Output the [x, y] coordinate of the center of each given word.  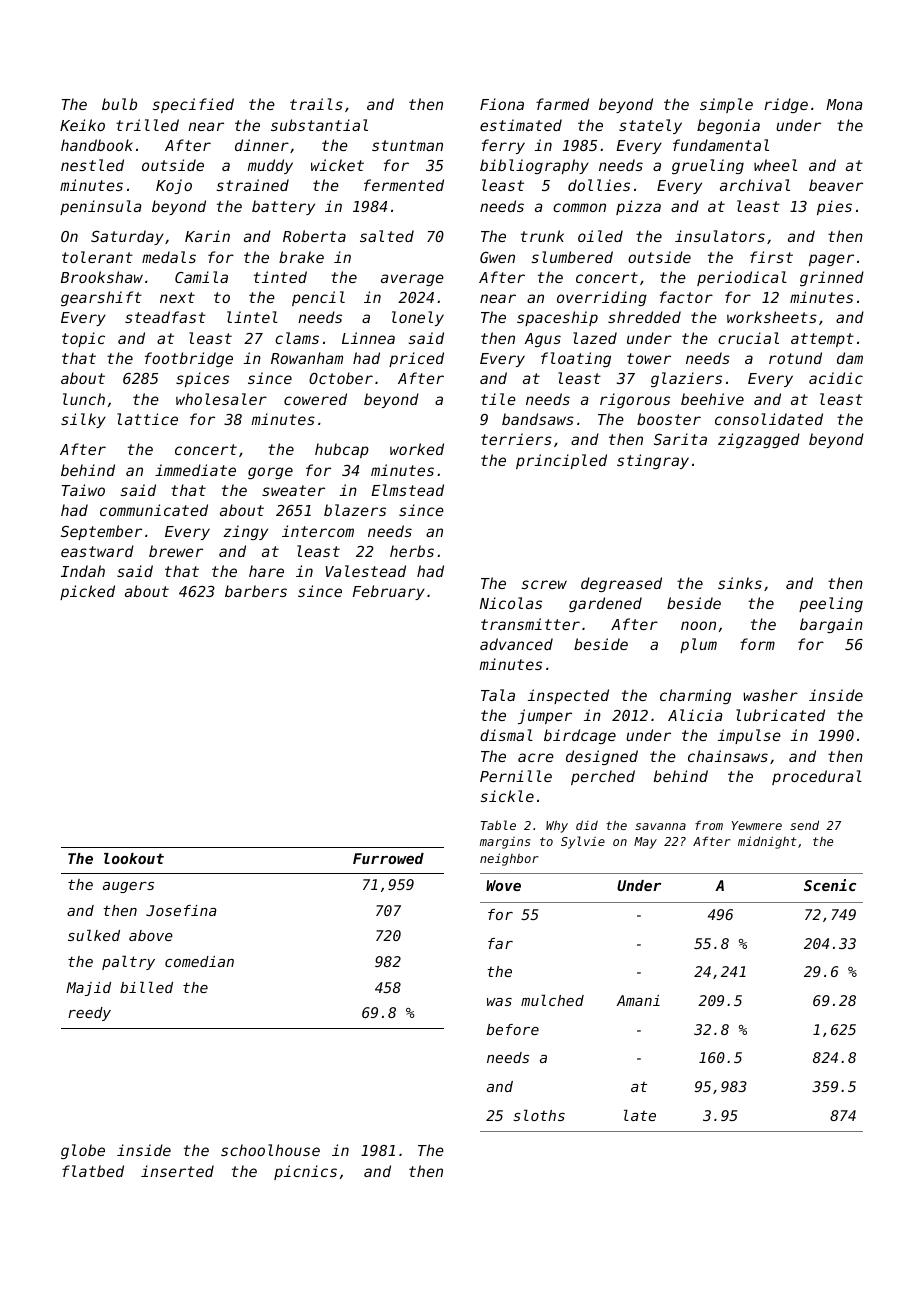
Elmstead [407, 490]
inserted [177, 1171]
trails [316, 104]
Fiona [502, 104]
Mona [844, 104]
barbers [256, 591]
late [640, 1115]
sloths [539, 1115]
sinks [740, 583]
